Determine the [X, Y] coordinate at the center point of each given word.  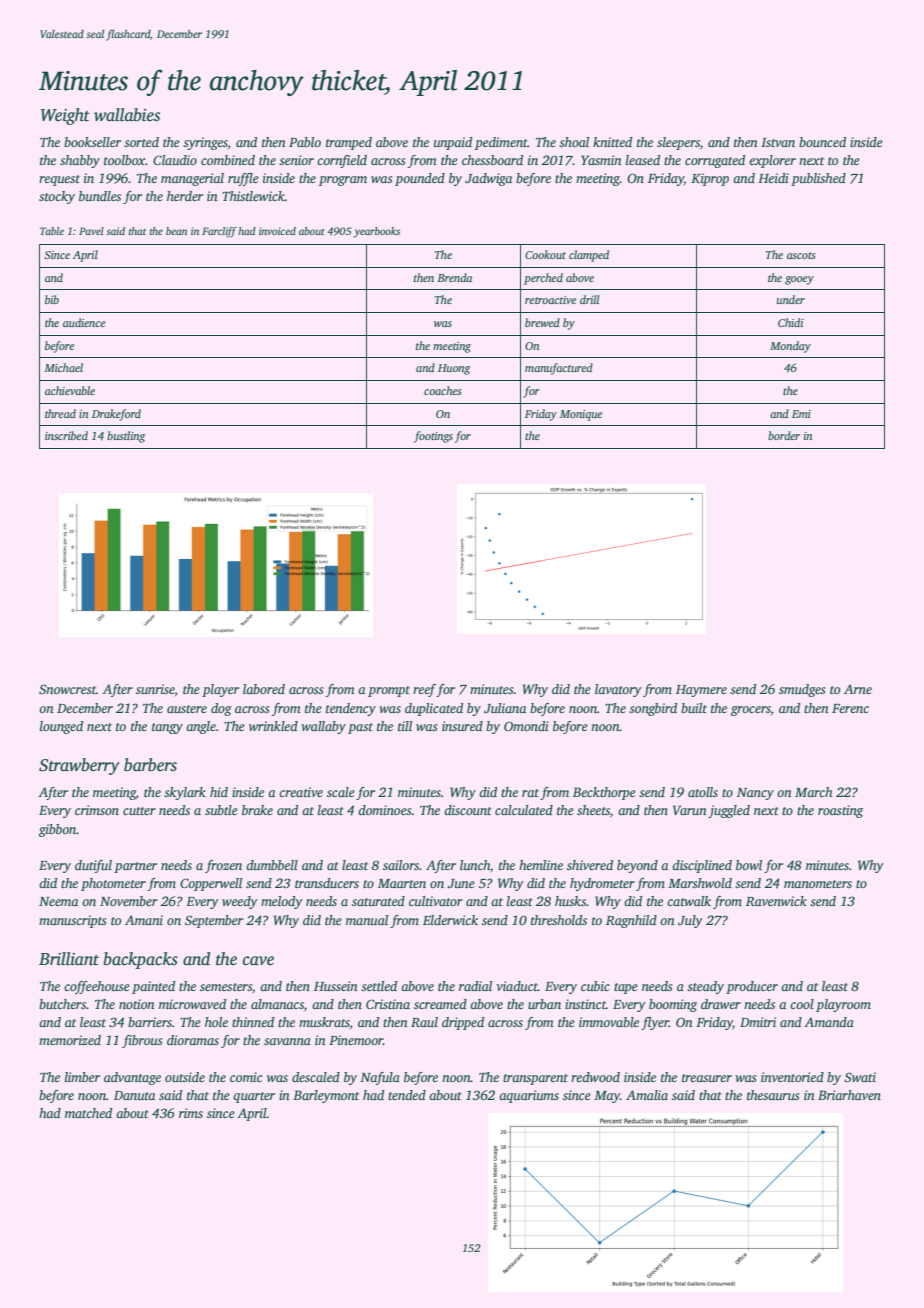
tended [407, 1095]
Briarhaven [849, 1095]
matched [88, 1113]
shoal [574, 142]
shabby [80, 161]
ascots [801, 255]
